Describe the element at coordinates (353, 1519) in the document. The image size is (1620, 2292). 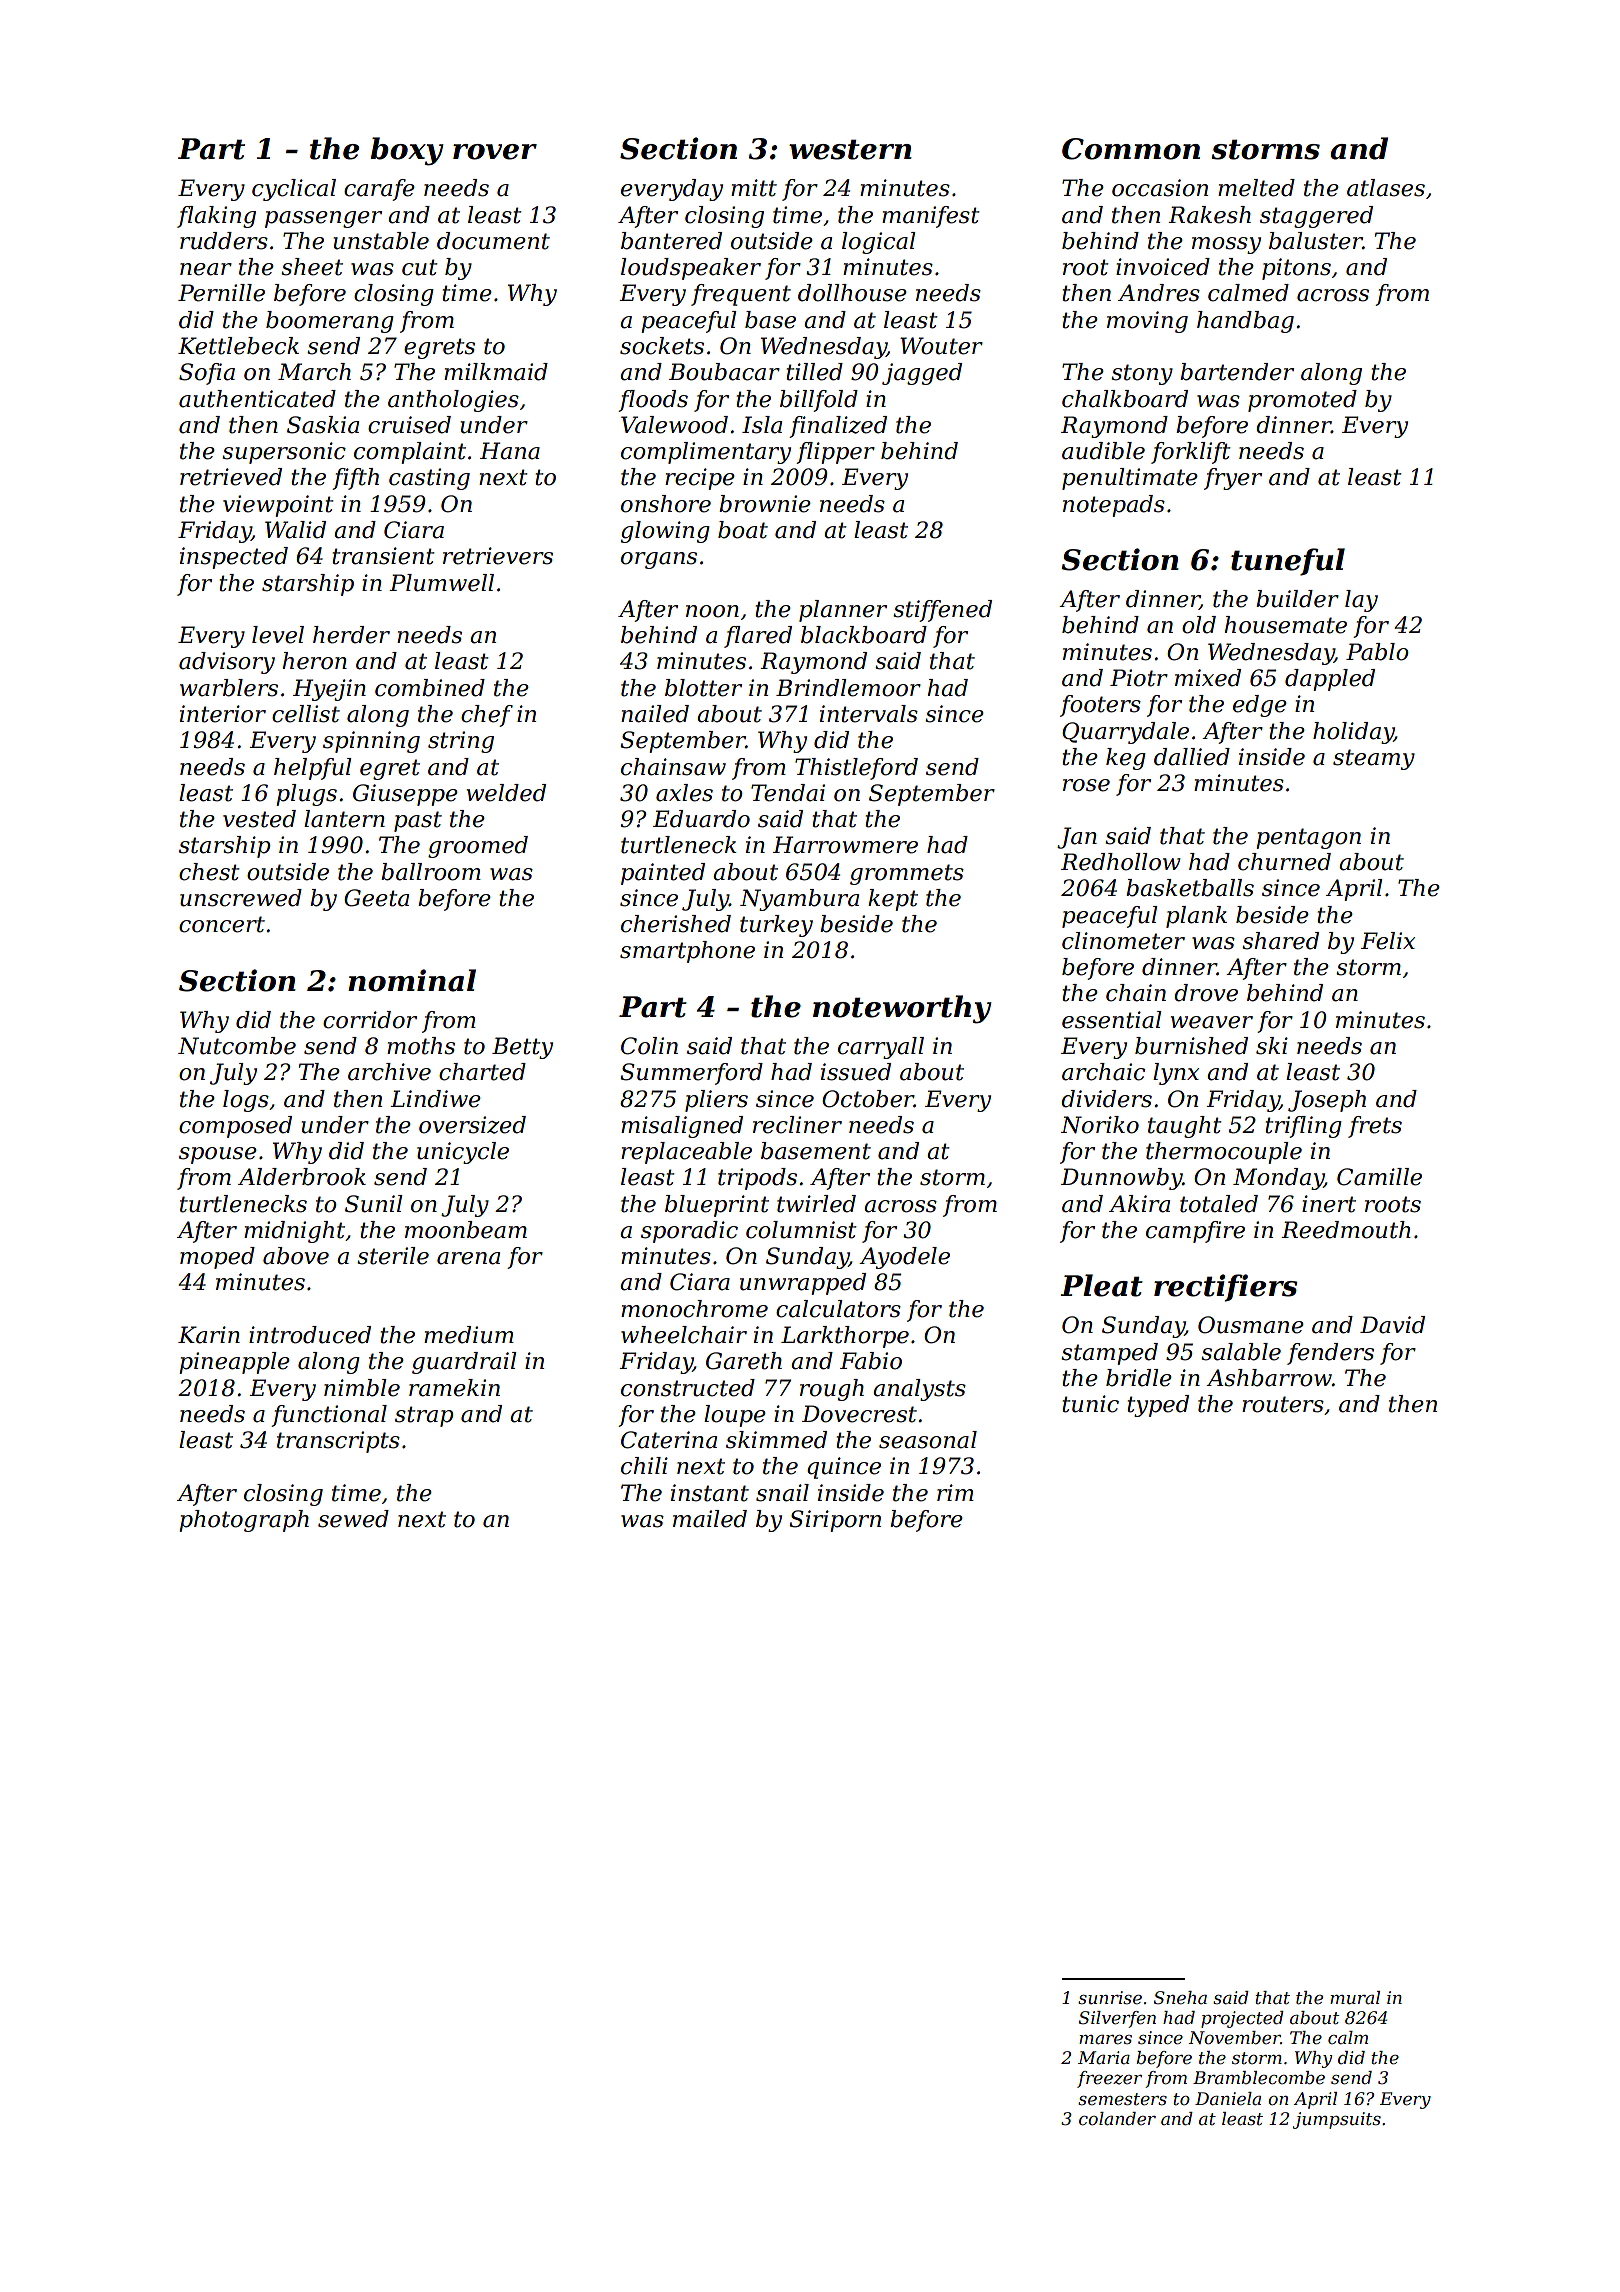
I see `sewed` at that location.
